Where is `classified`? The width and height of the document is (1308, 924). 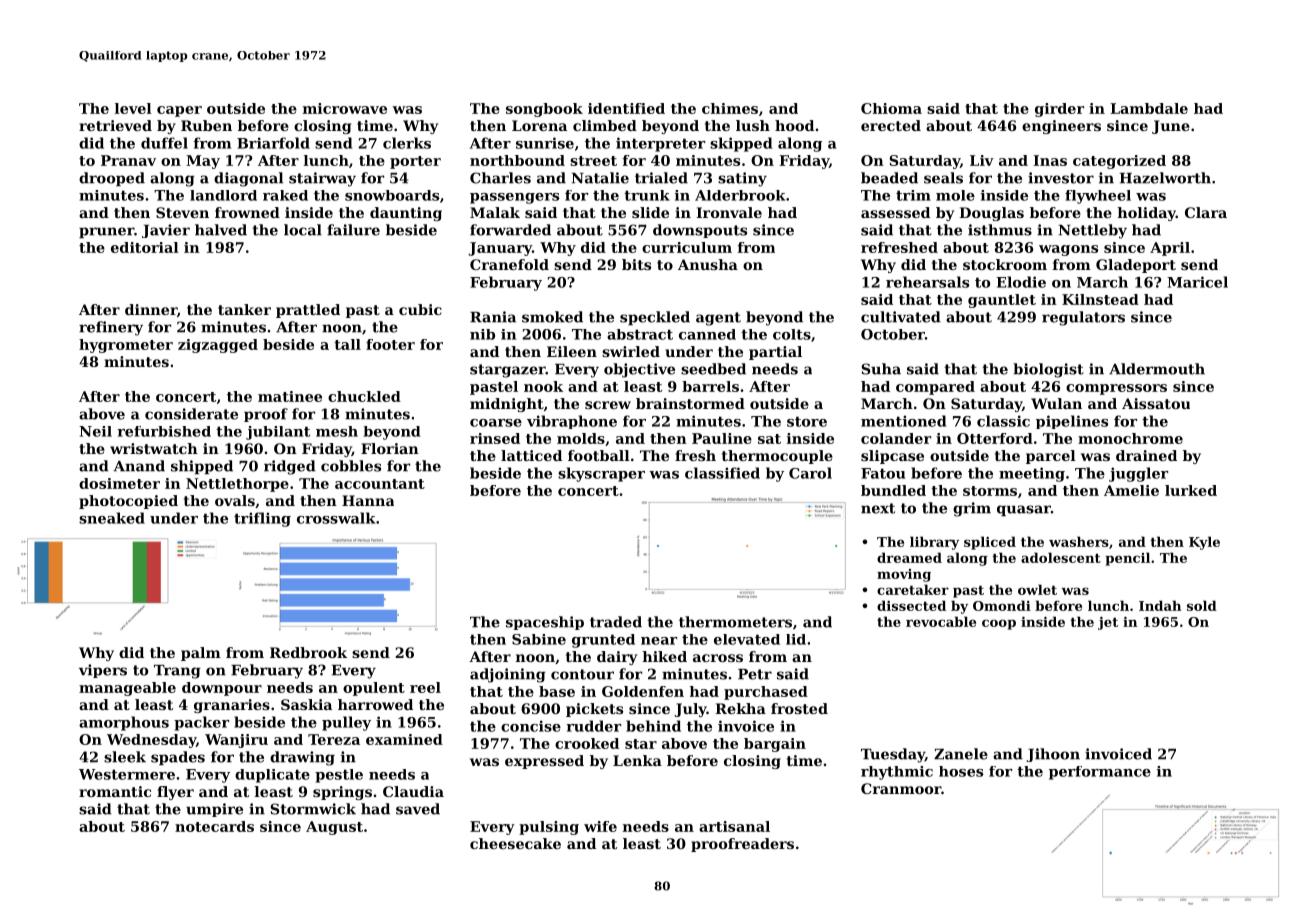
classified is located at coordinates (722, 473).
